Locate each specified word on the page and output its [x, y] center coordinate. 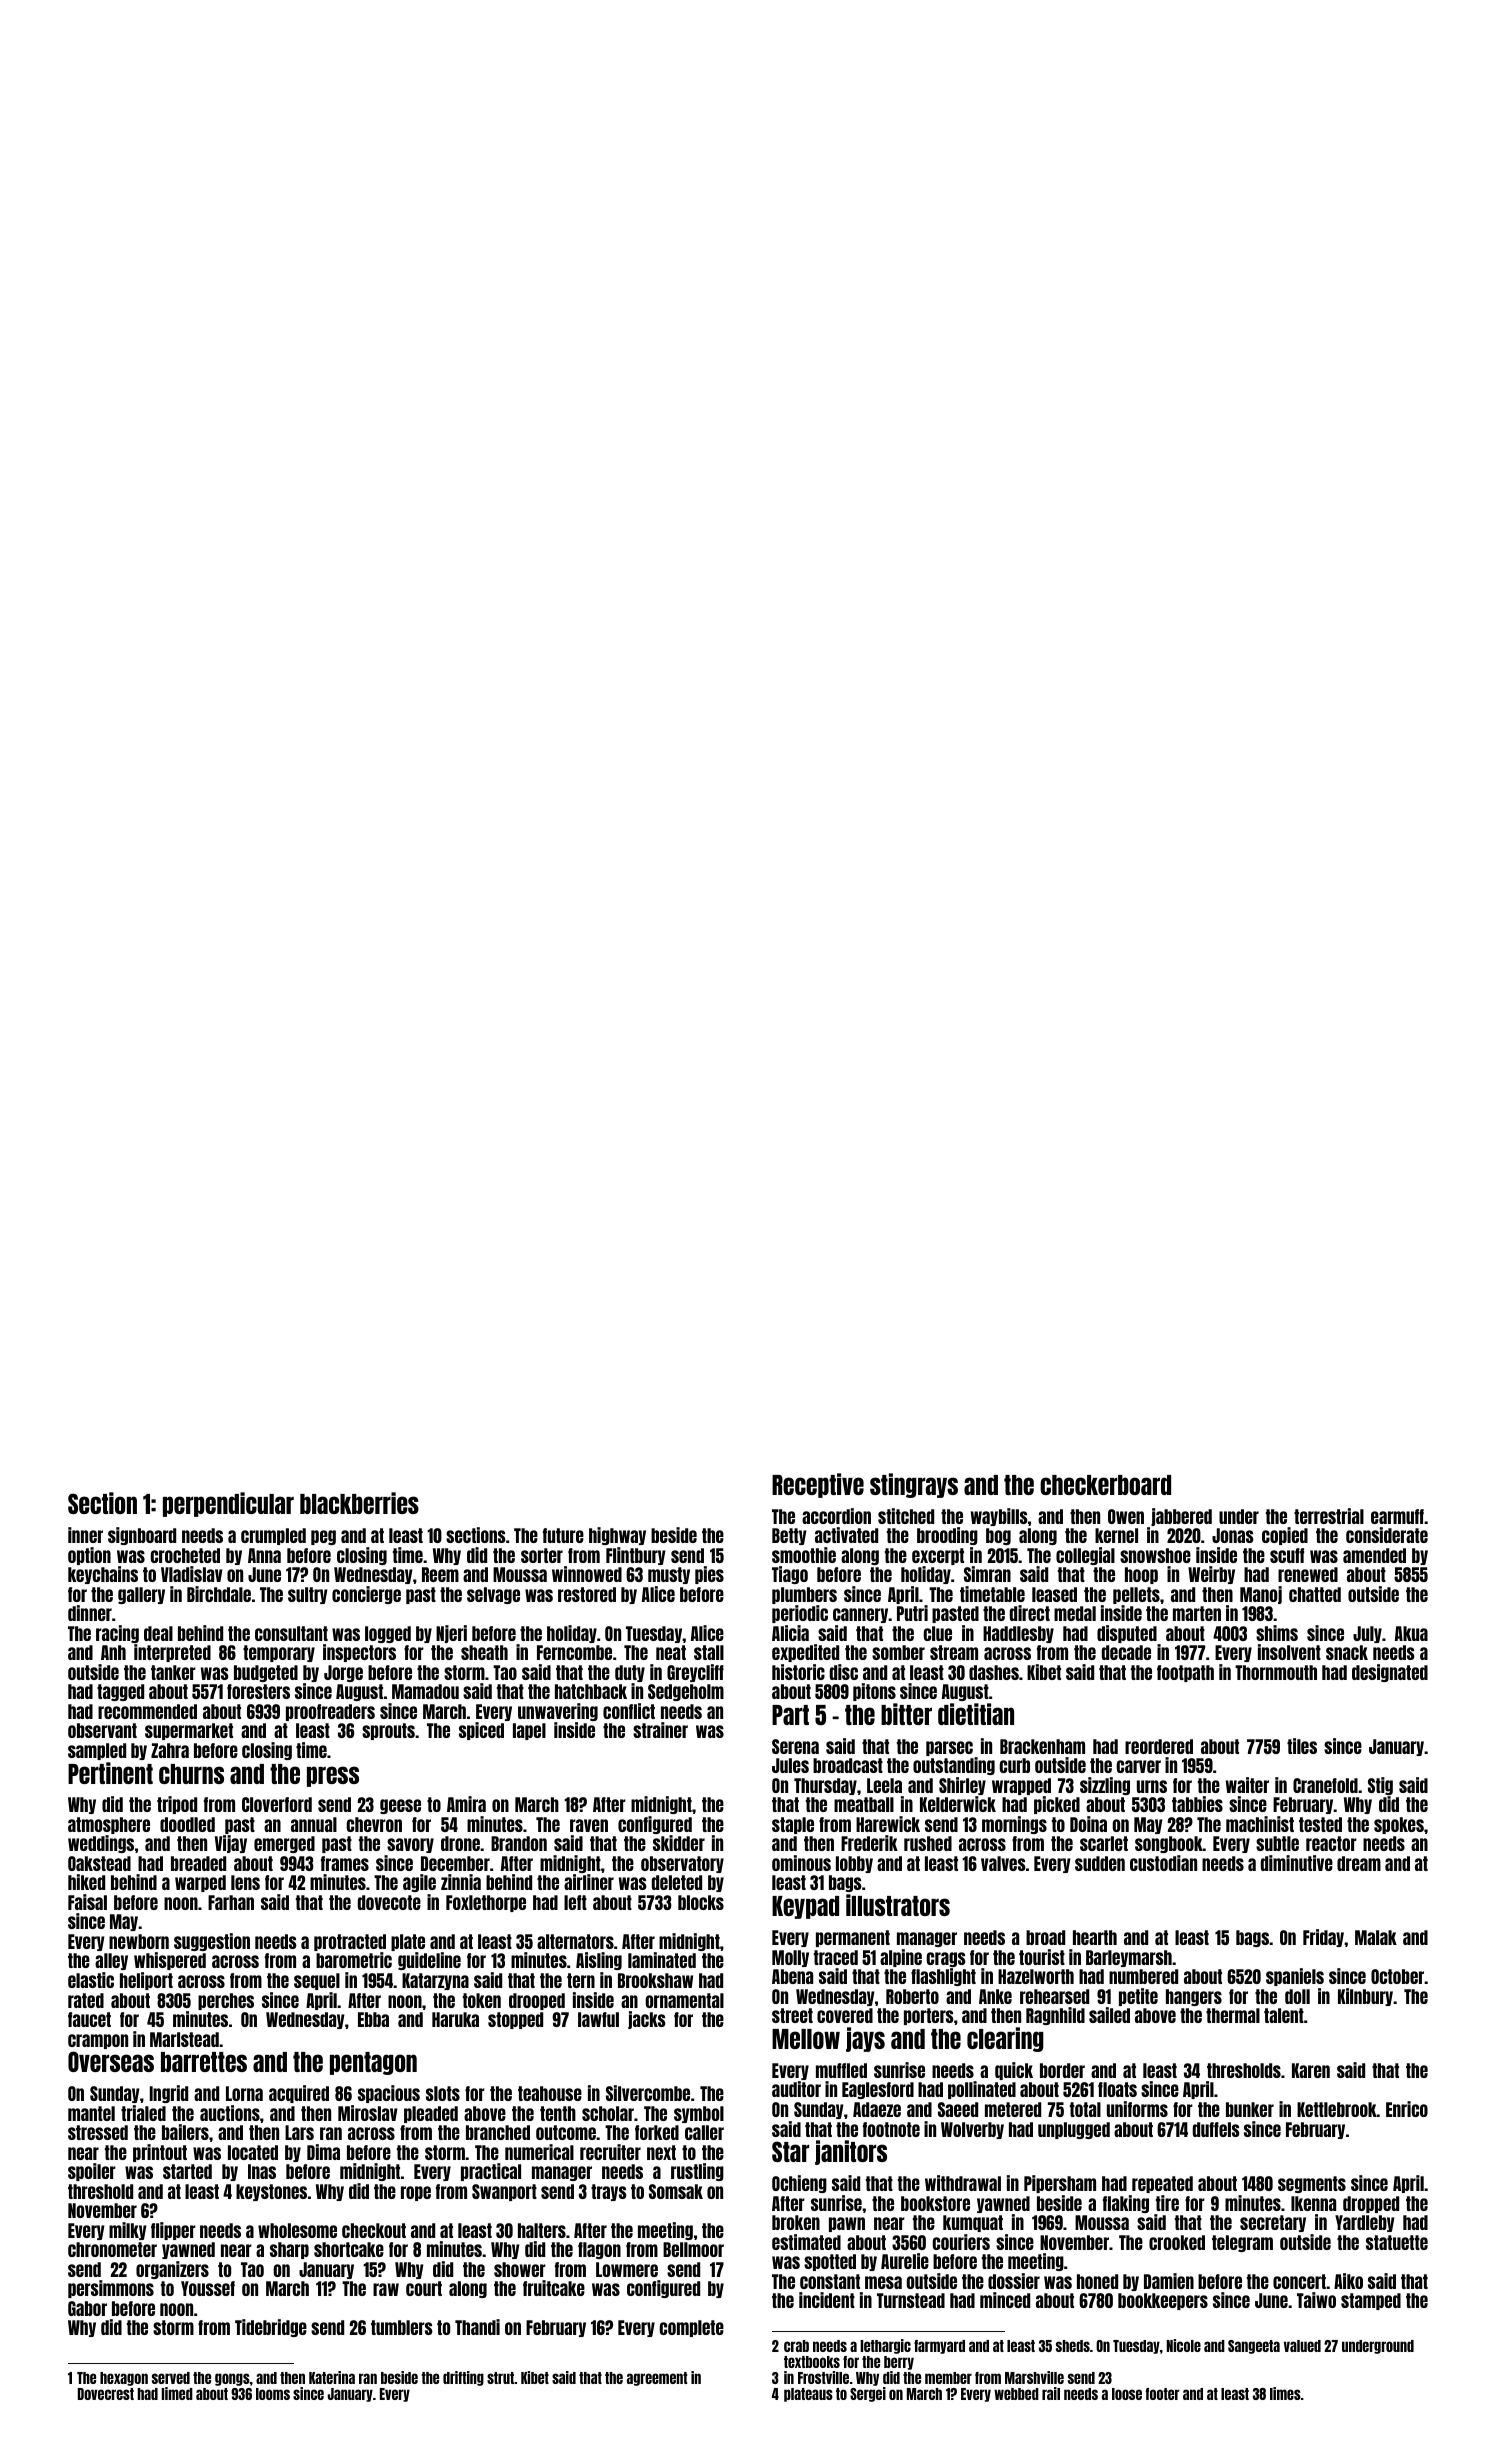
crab [796, 2346]
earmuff [1397, 1516]
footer [1163, 2394]
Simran [987, 1574]
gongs [232, 2379]
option [89, 1556]
